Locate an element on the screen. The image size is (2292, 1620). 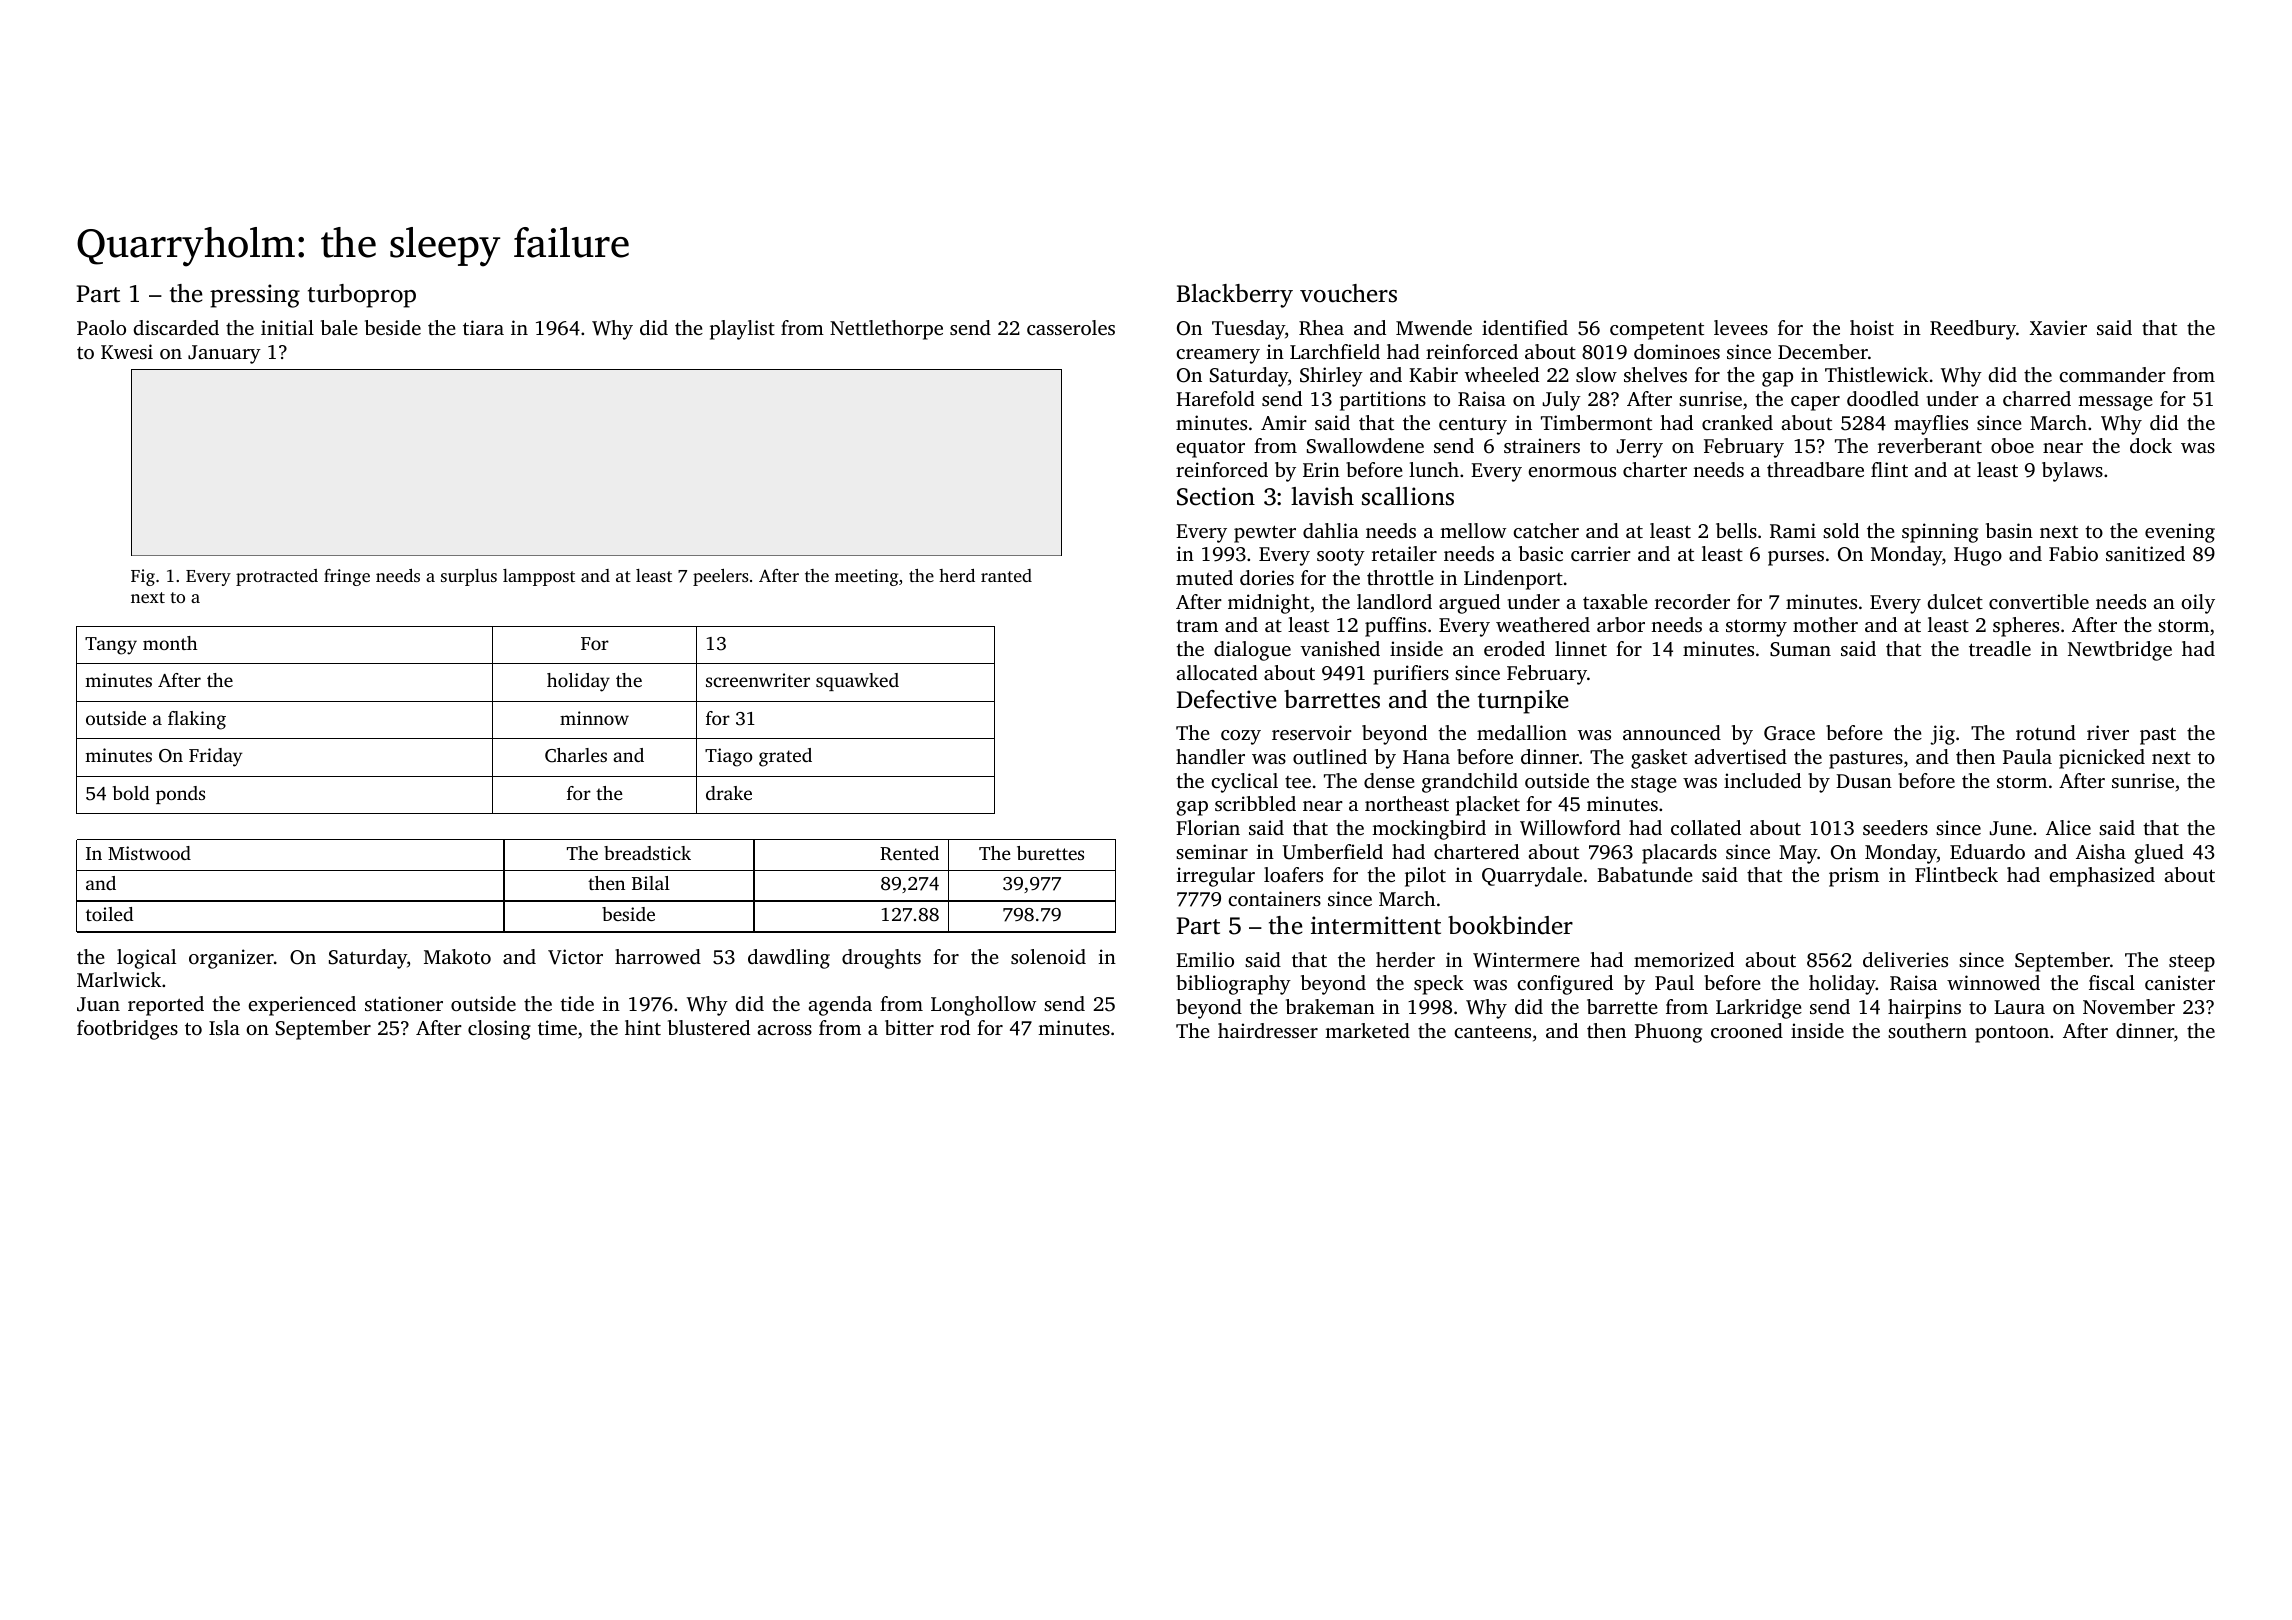
Mistwood is located at coordinates (149, 853).
